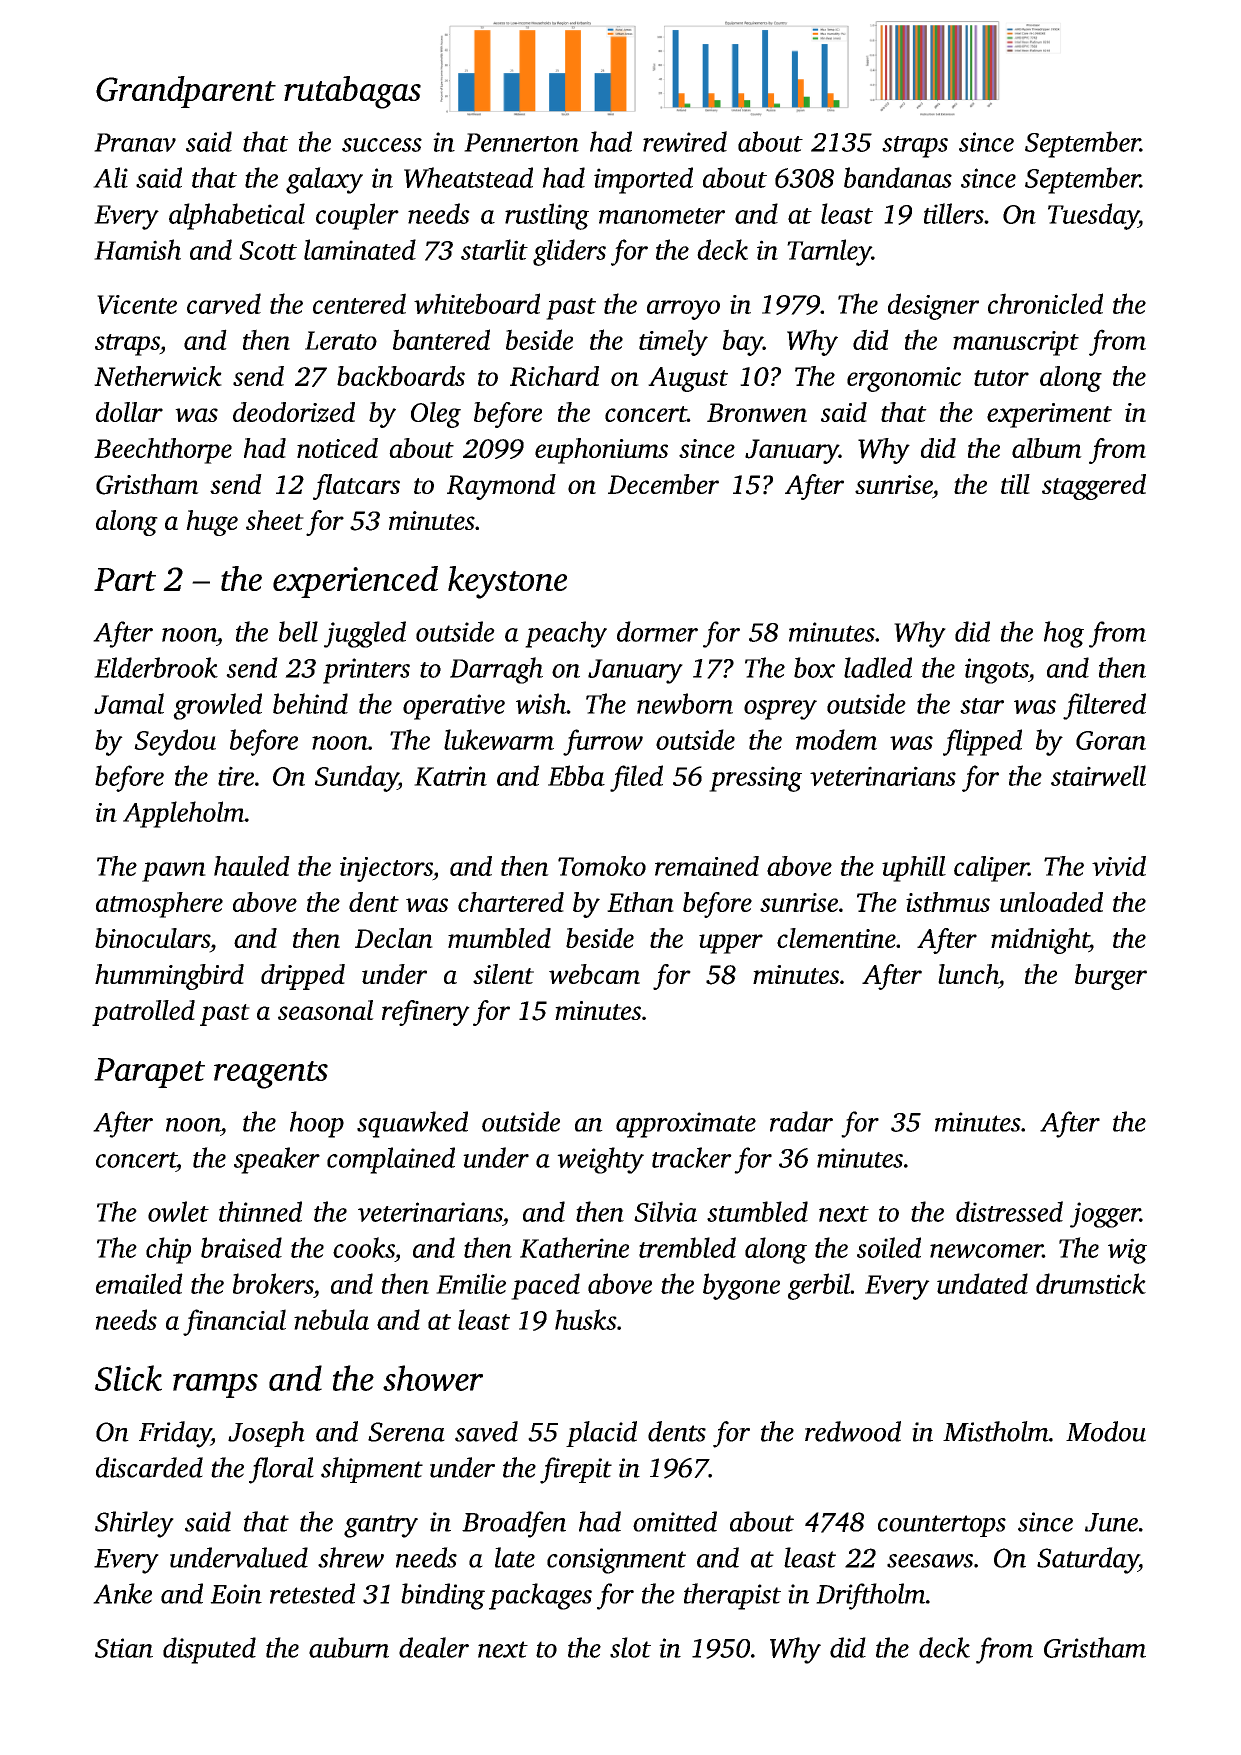  I want to click on radar, so click(801, 1121).
